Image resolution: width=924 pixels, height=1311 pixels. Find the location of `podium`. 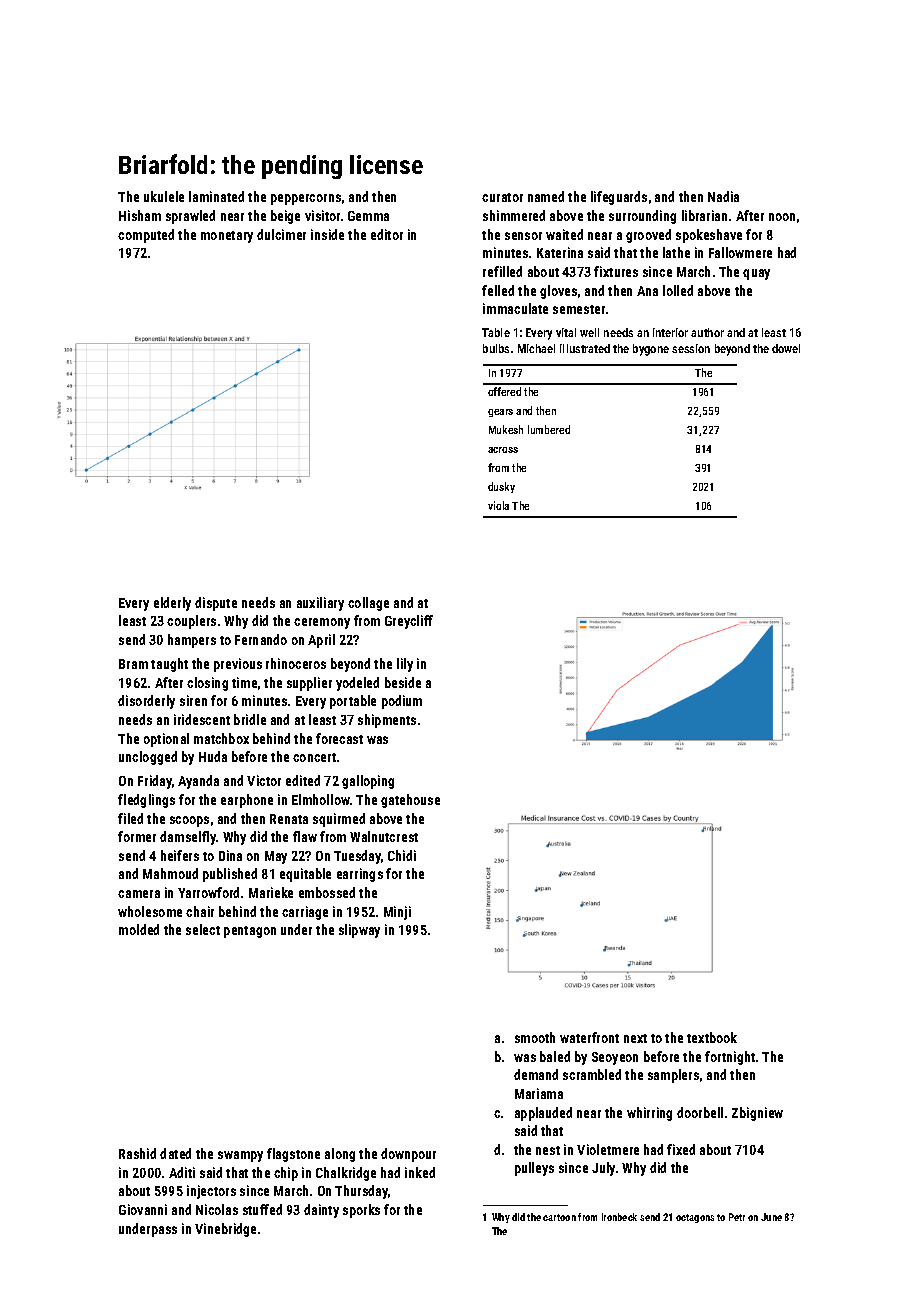

podium is located at coordinates (402, 702).
